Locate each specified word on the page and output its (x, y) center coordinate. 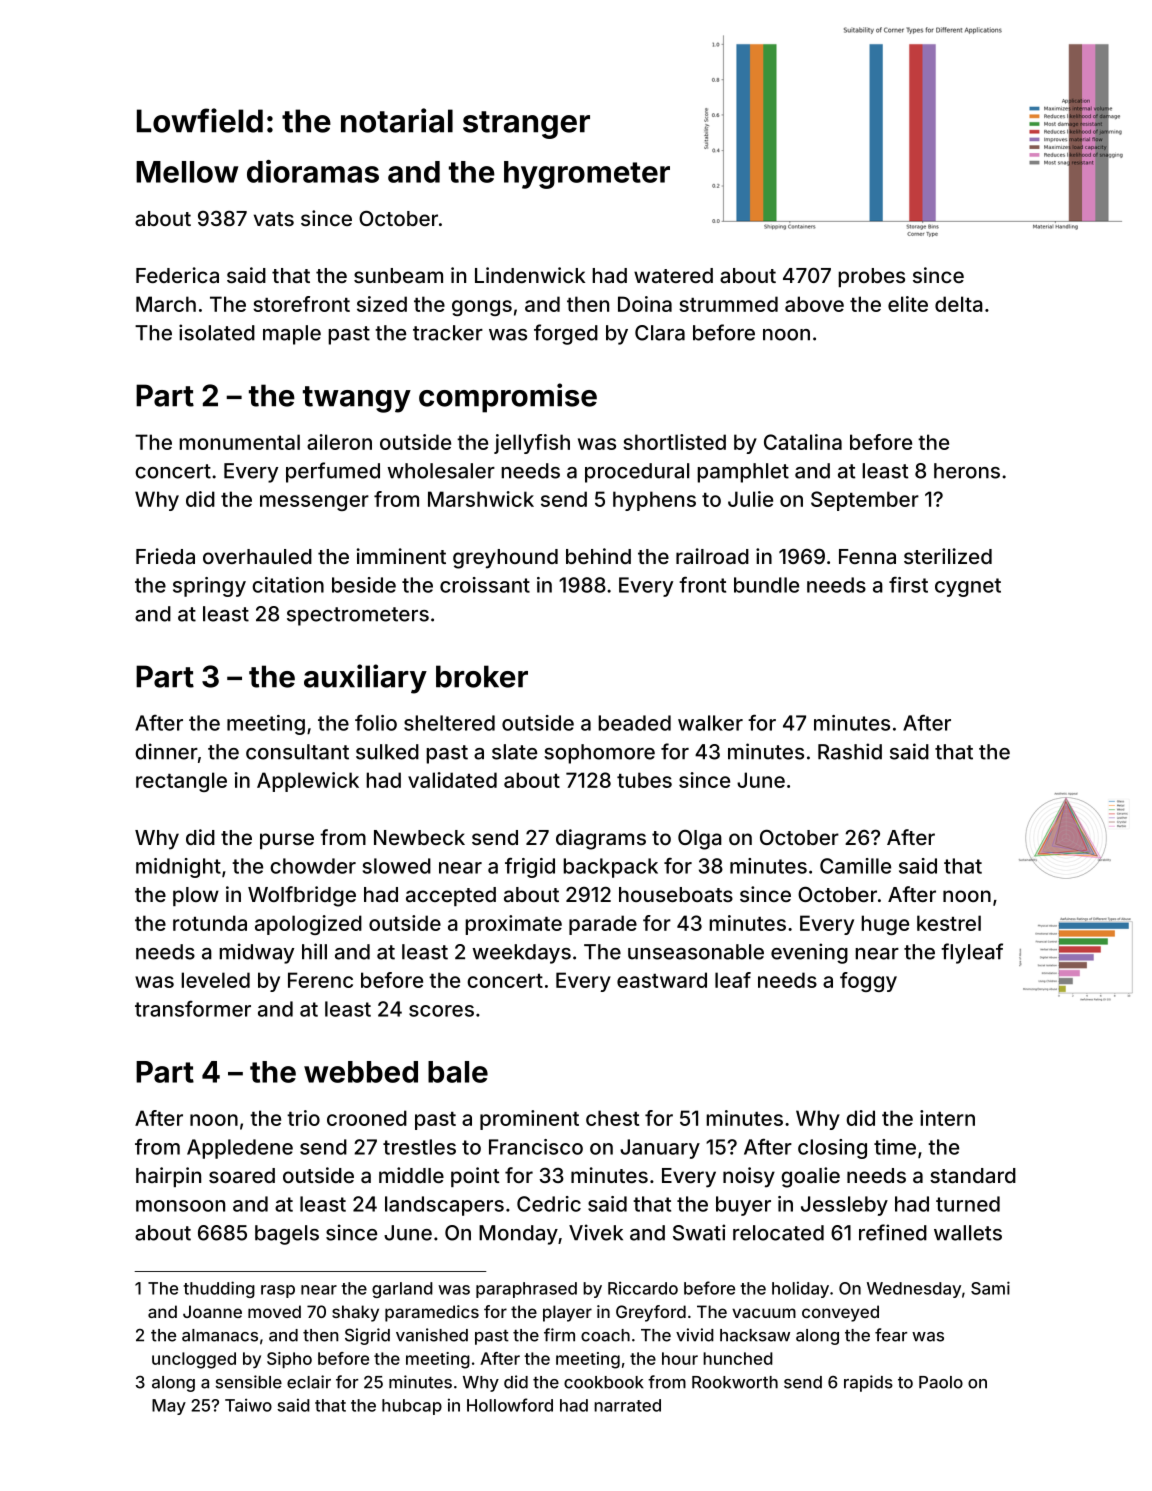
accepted (451, 896)
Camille (855, 866)
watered (673, 275)
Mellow (187, 172)
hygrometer (587, 175)
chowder (313, 866)
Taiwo (248, 1405)
